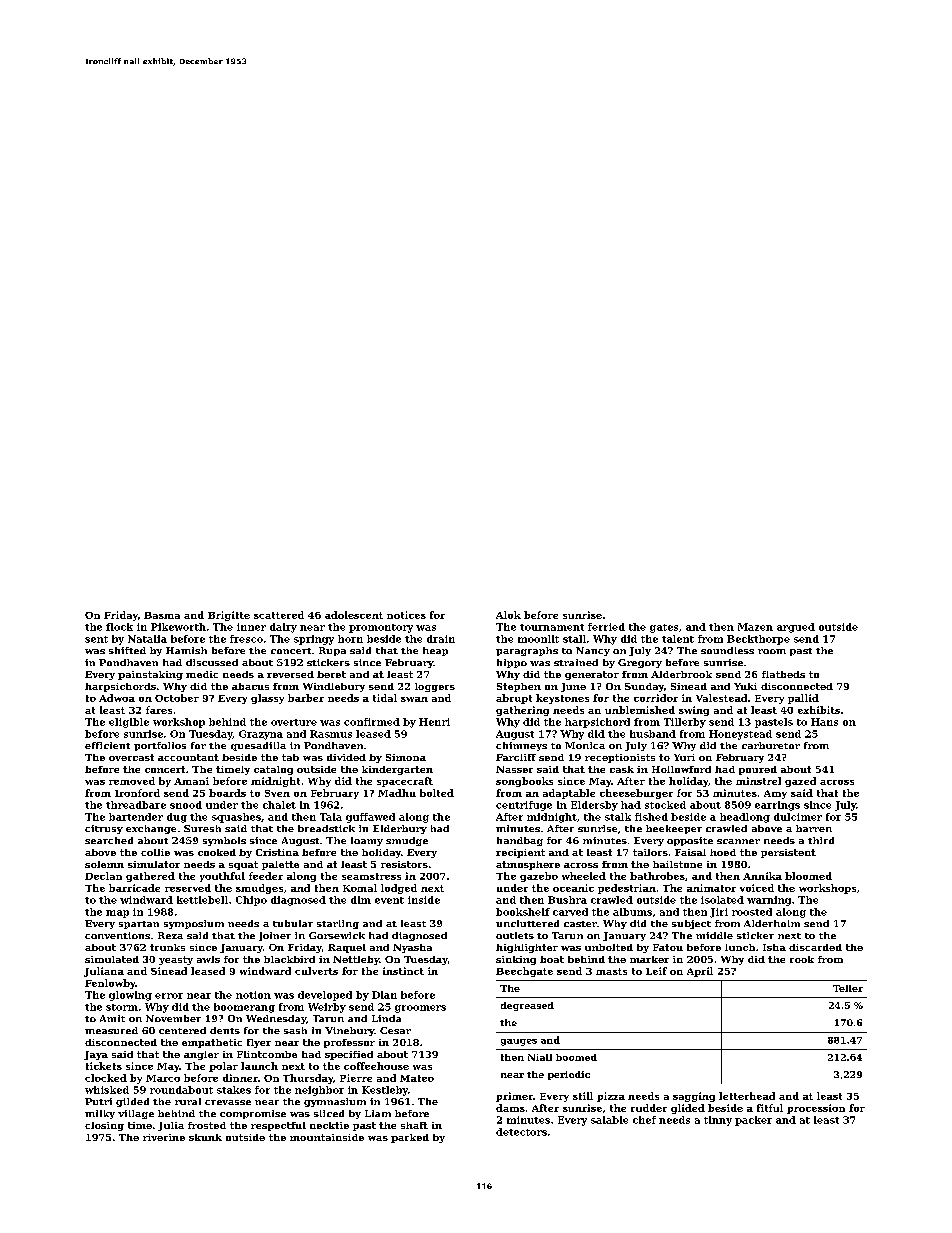 This screenshot has width=952, height=1233. Describe the element at coordinates (521, 1132) in the screenshot. I see `detectors` at that location.
